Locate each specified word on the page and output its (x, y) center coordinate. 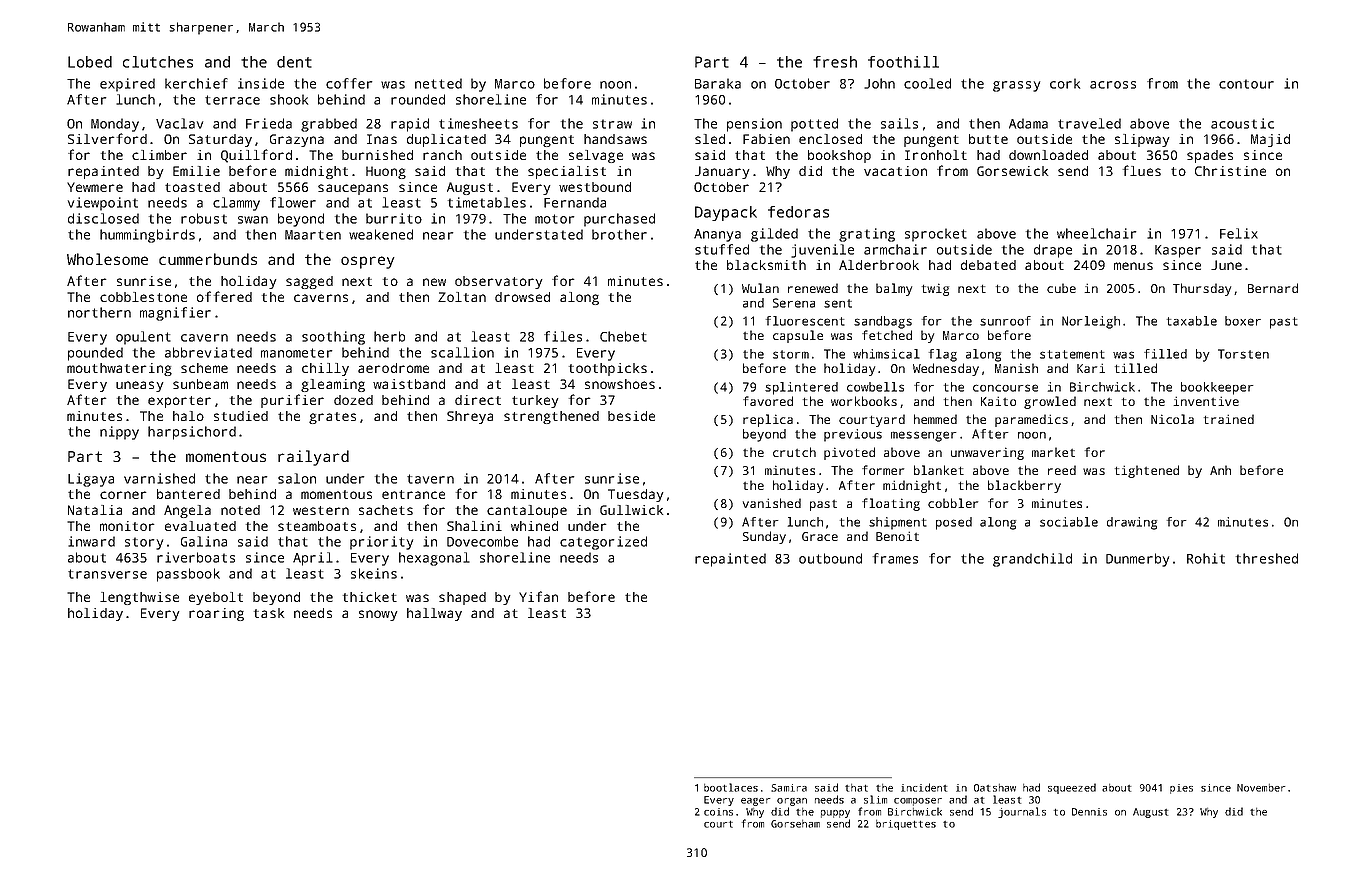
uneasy (140, 386)
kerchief (196, 83)
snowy (378, 615)
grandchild (1032, 560)
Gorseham (795, 824)
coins (718, 812)
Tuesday (636, 495)
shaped (462, 598)
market (1053, 452)
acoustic (1242, 123)
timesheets (478, 123)
